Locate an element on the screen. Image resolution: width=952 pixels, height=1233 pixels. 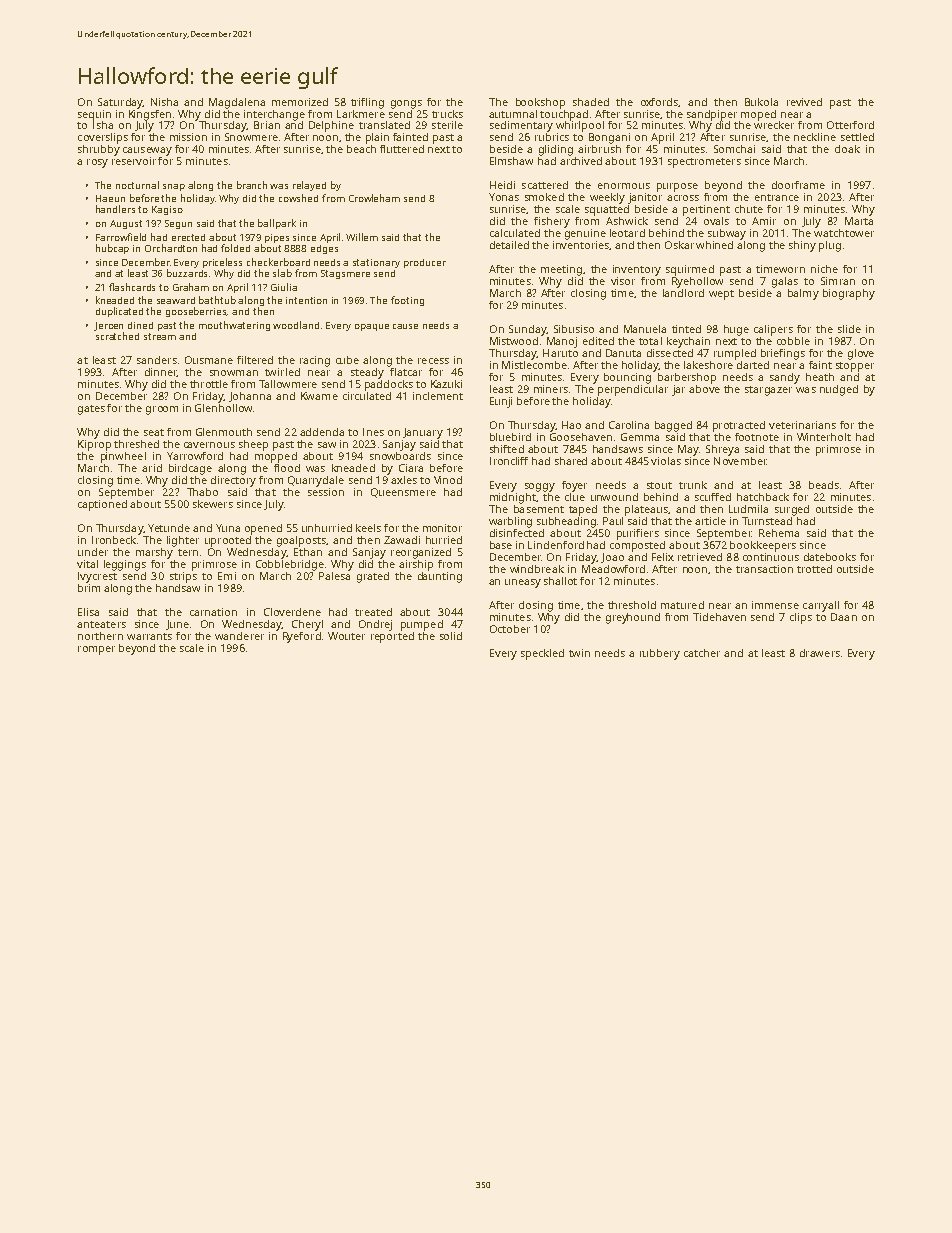
footing is located at coordinates (407, 301).
